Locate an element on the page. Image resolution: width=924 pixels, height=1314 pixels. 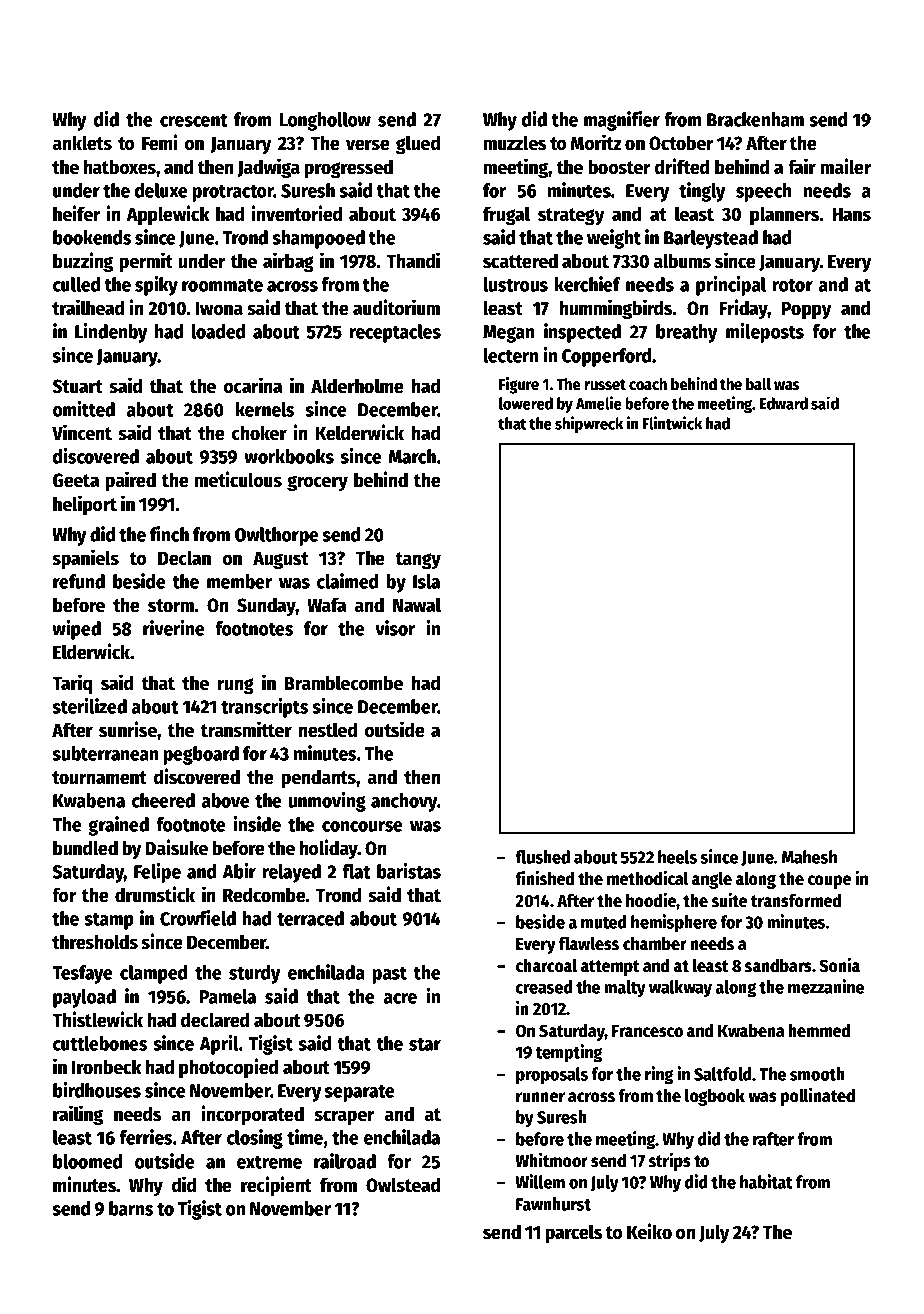
inspected is located at coordinates (582, 333).
